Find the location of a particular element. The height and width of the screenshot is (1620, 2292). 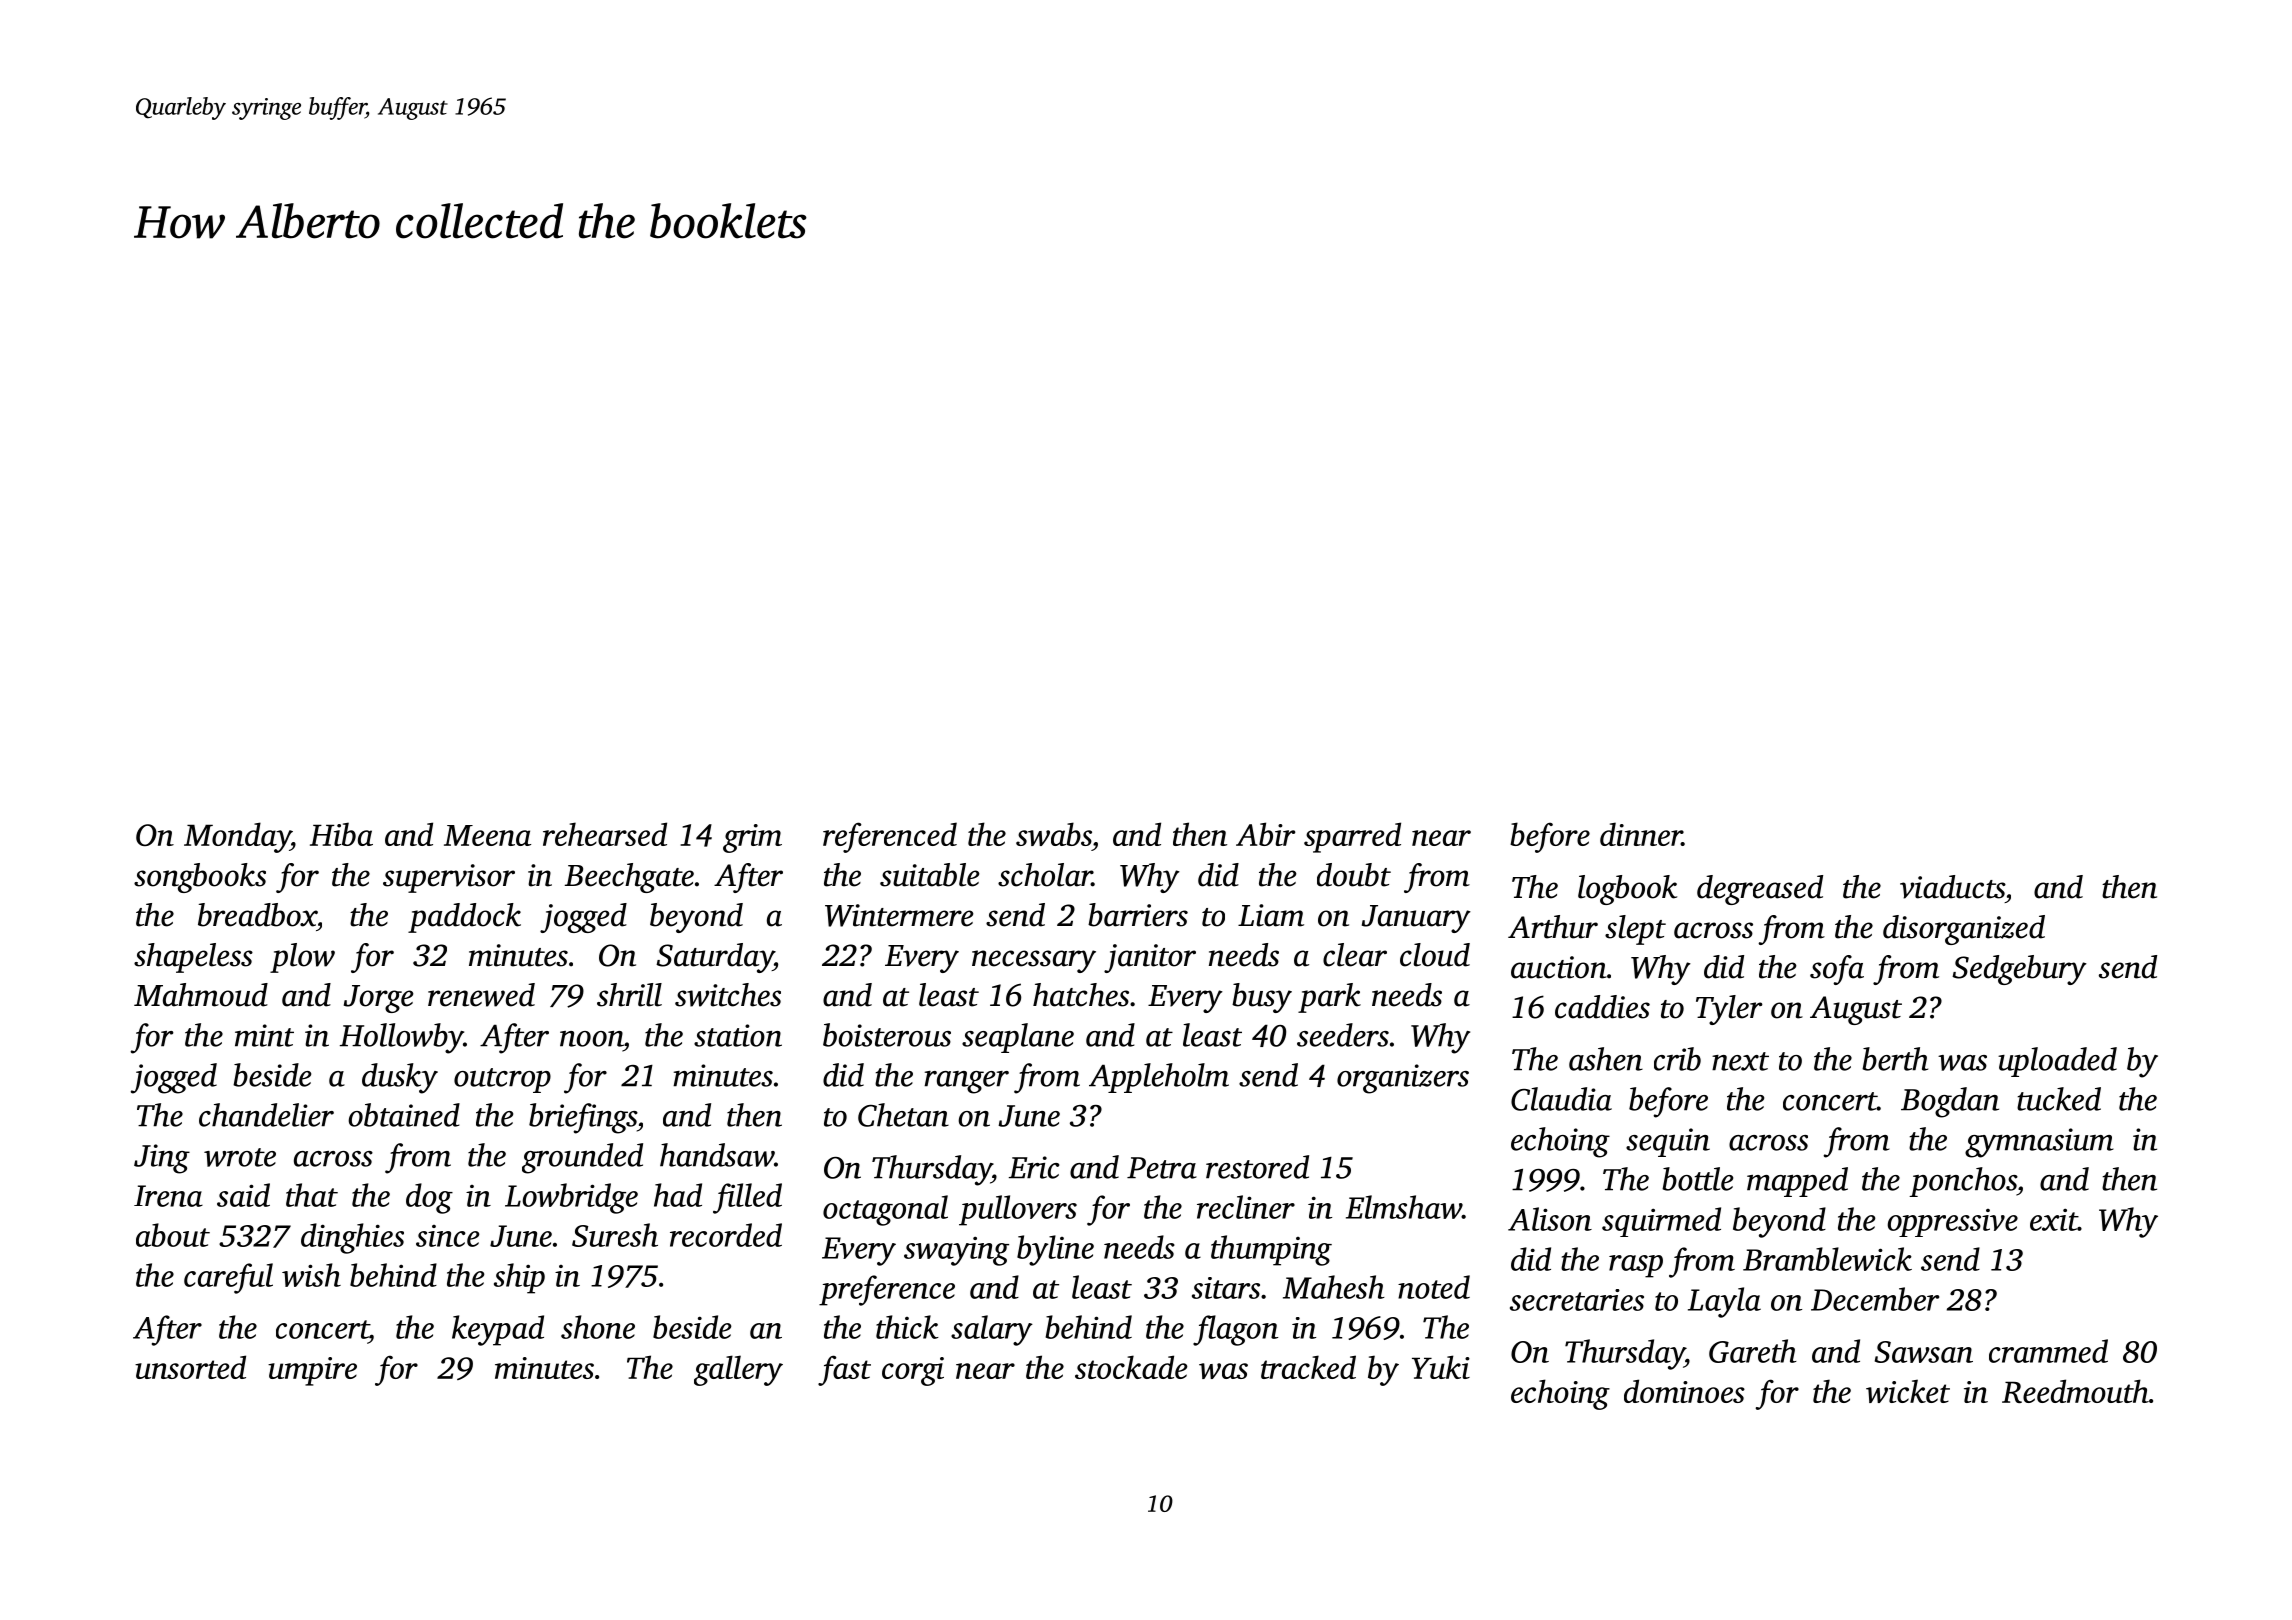

umpire is located at coordinates (312, 1371).
